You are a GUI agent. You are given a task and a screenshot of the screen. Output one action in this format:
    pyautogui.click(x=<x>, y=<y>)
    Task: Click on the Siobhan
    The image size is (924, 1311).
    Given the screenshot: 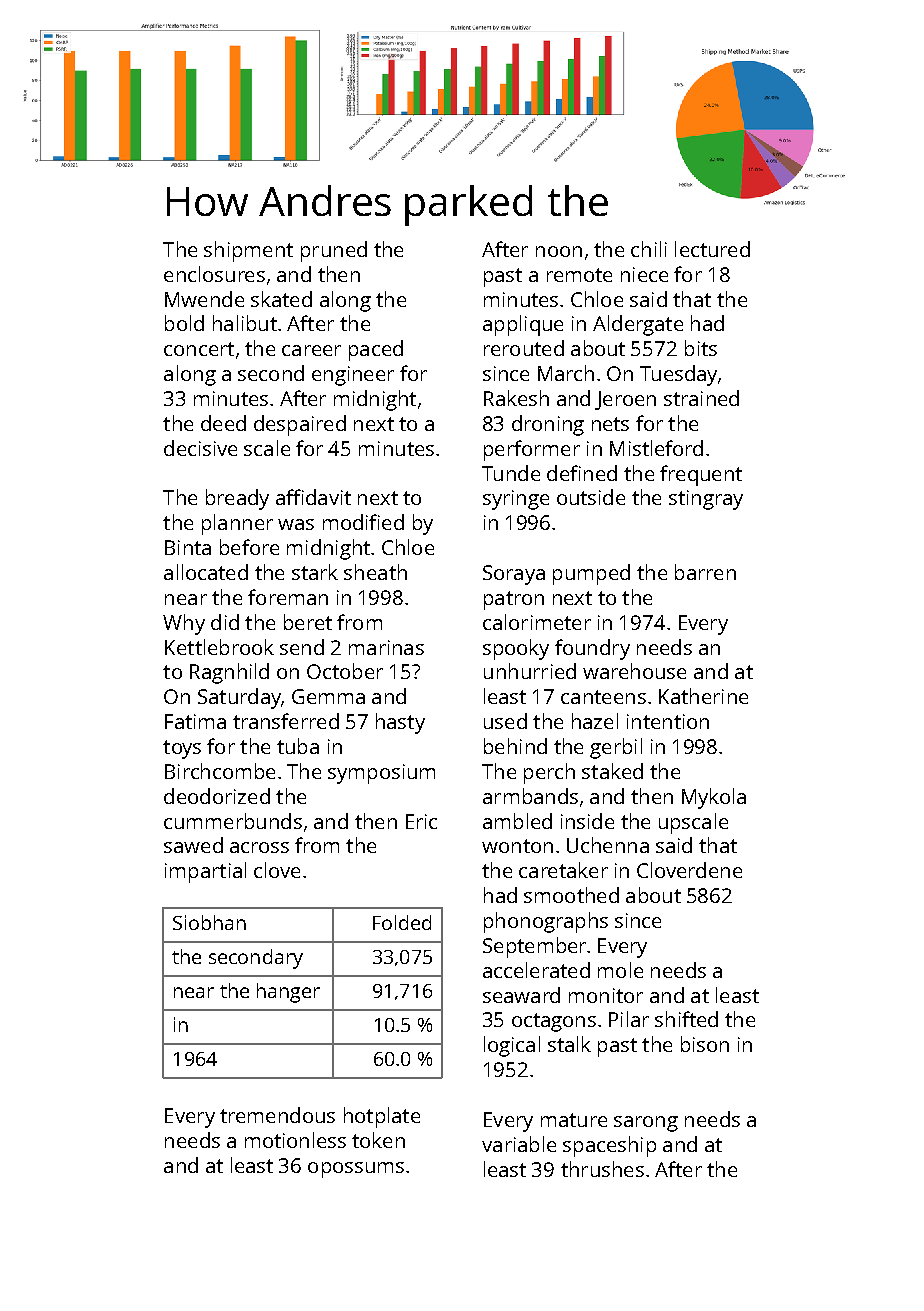 What is the action you would take?
    pyautogui.click(x=209, y=922)
